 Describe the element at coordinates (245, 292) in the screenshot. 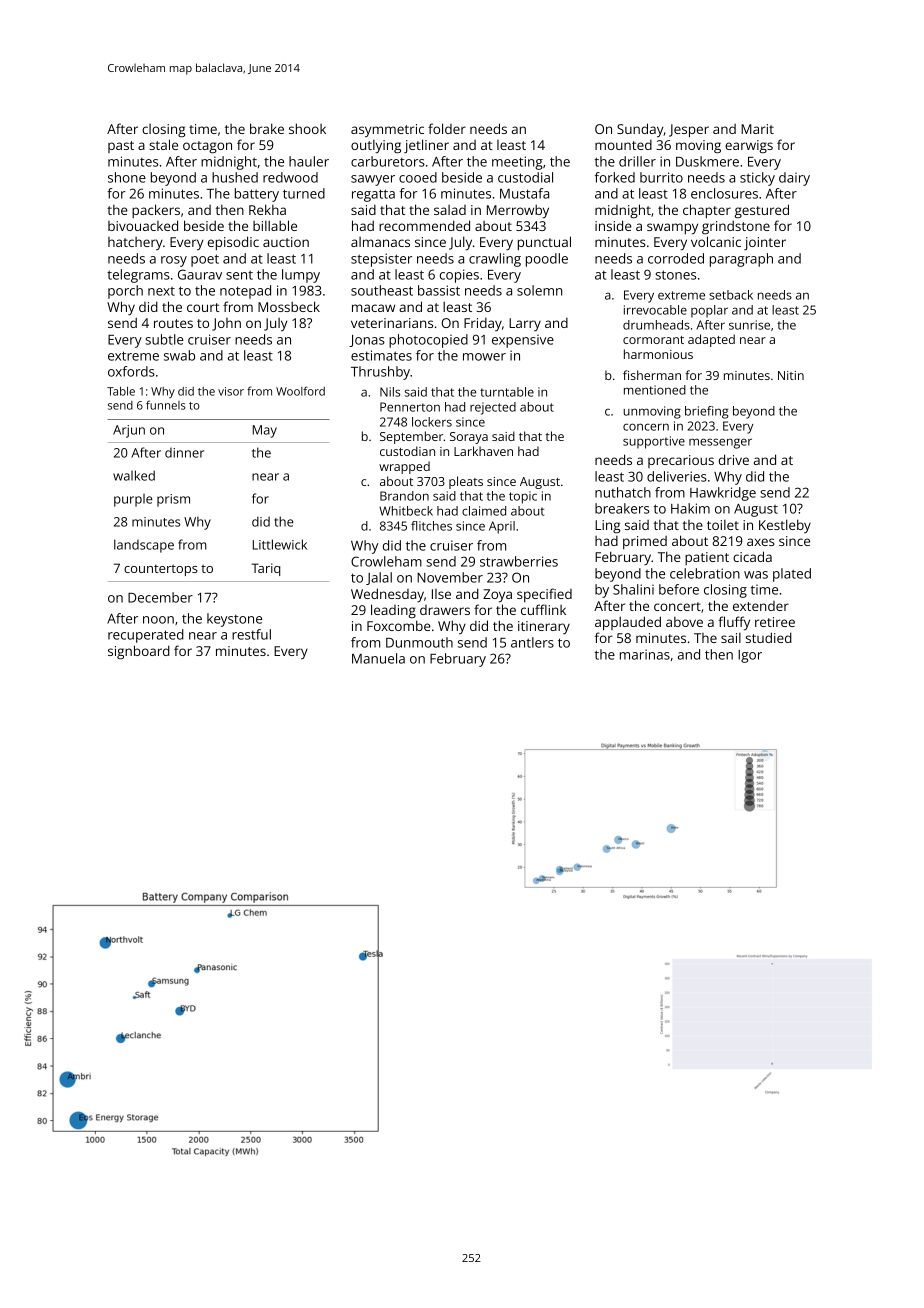

I see `notepad` at that location.
